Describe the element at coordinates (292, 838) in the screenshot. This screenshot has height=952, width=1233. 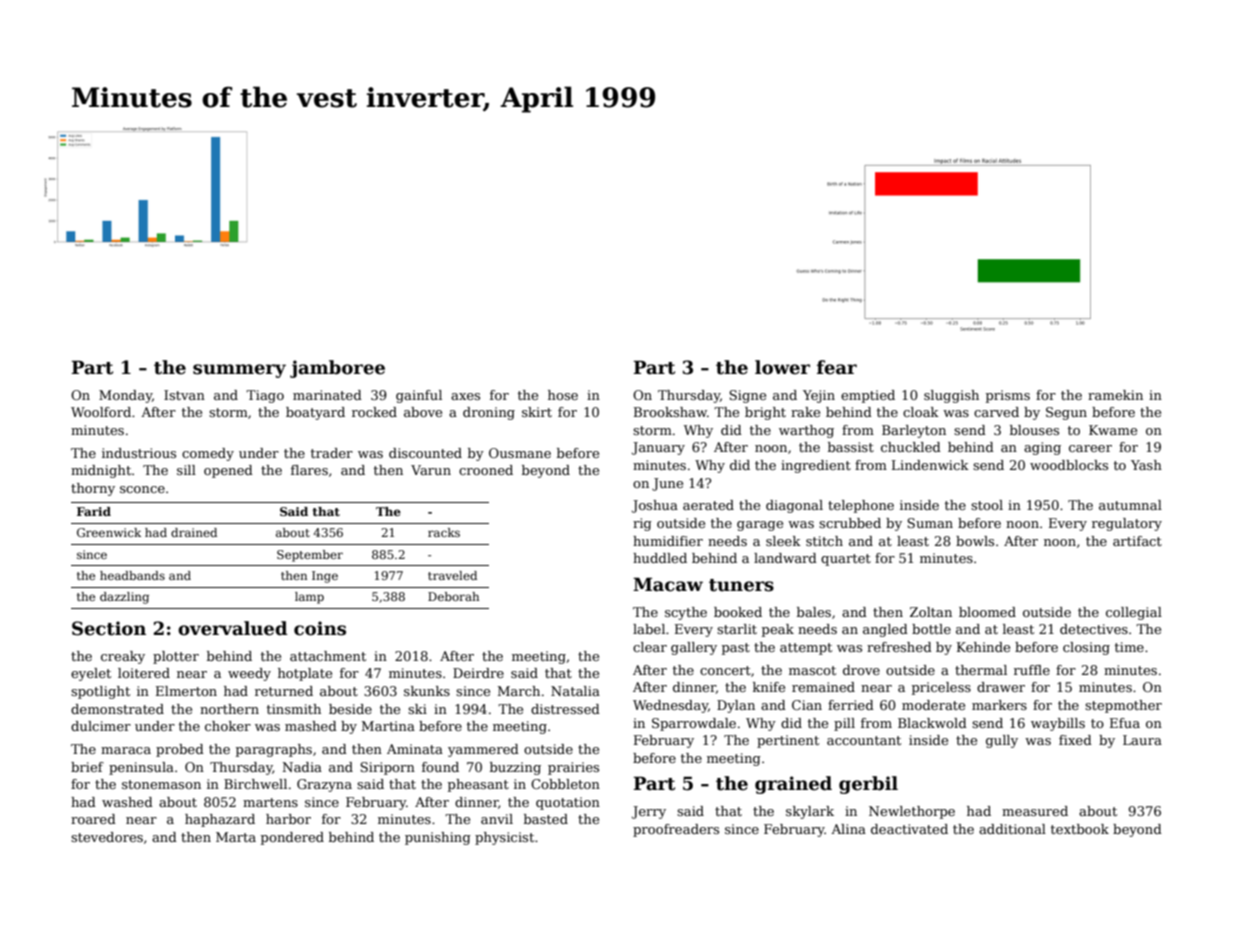
I see `pondered` at that location.
